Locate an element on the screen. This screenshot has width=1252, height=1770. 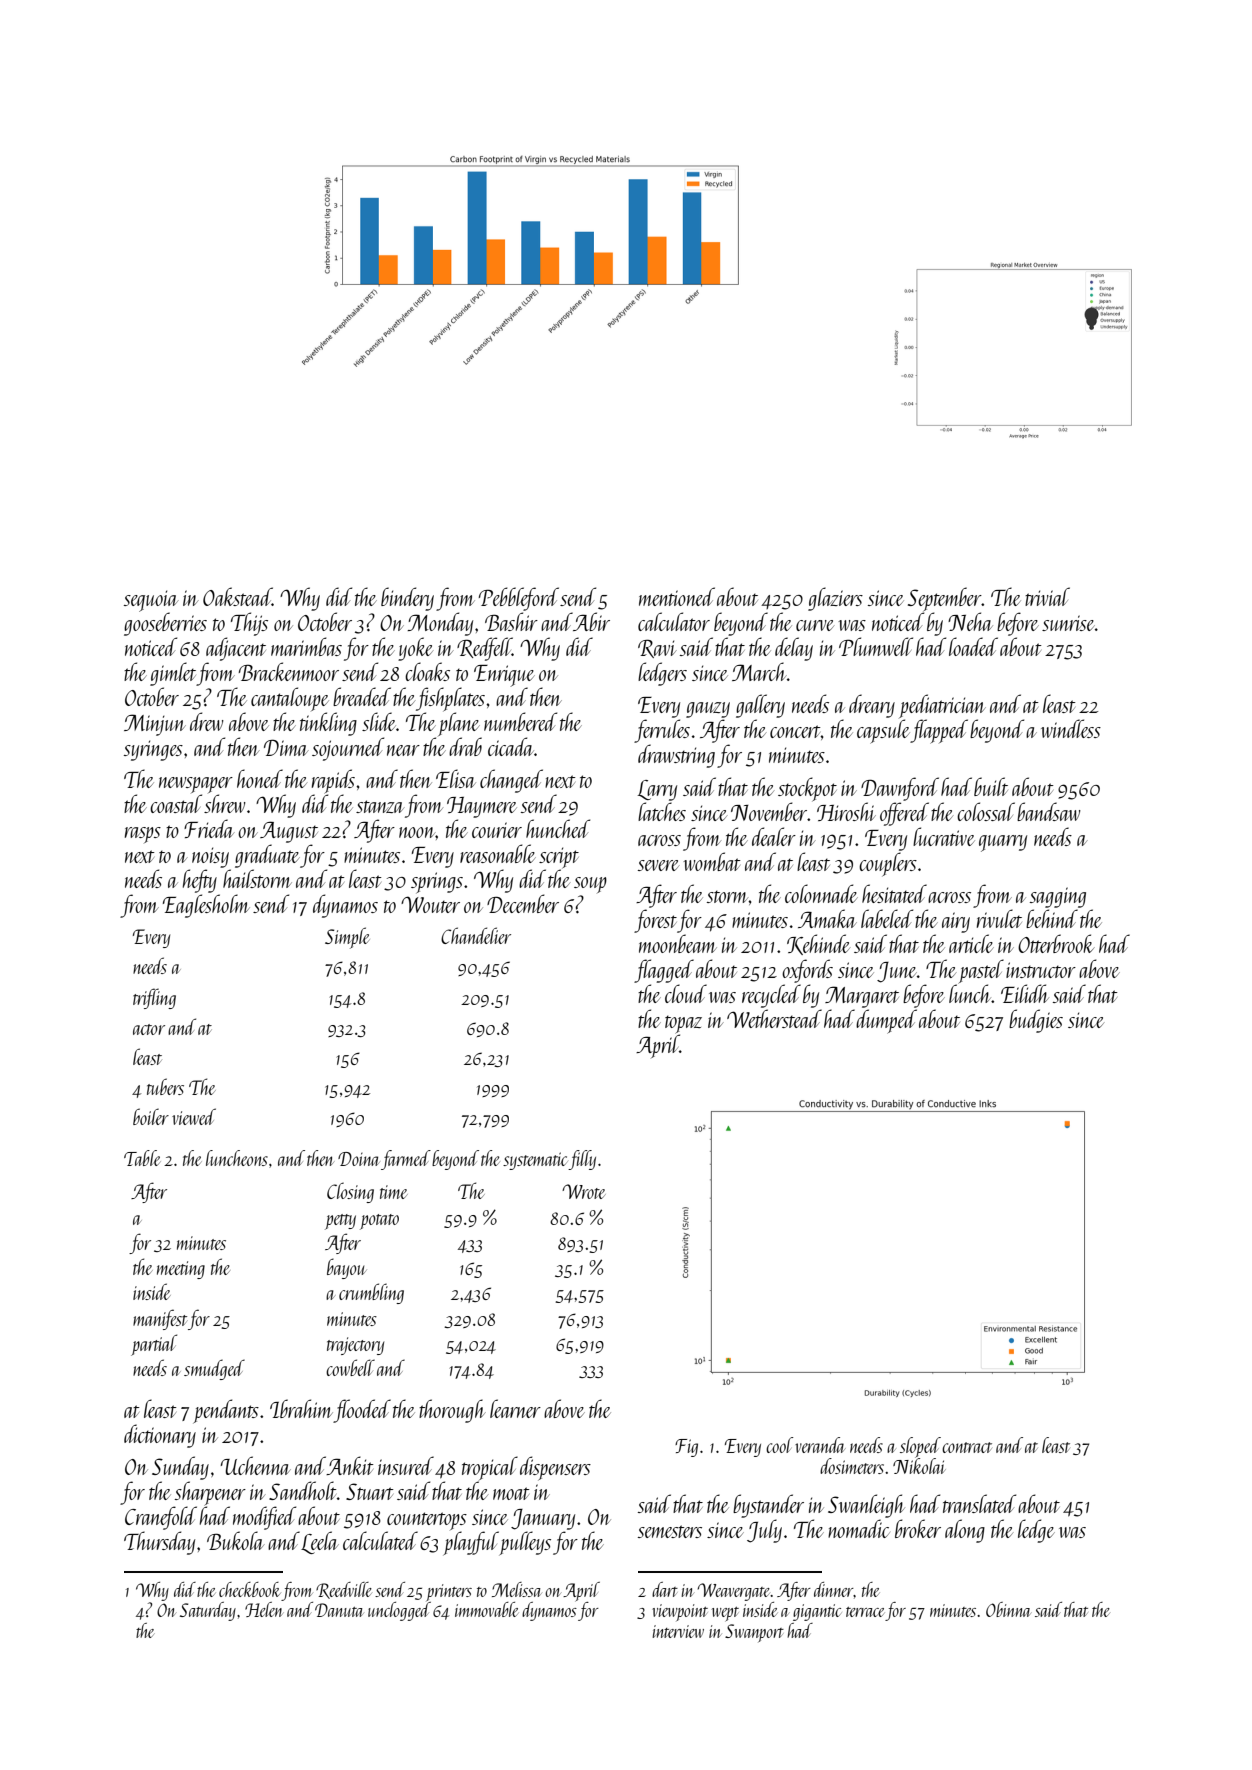
drew is located at coordinates (207, 721).
